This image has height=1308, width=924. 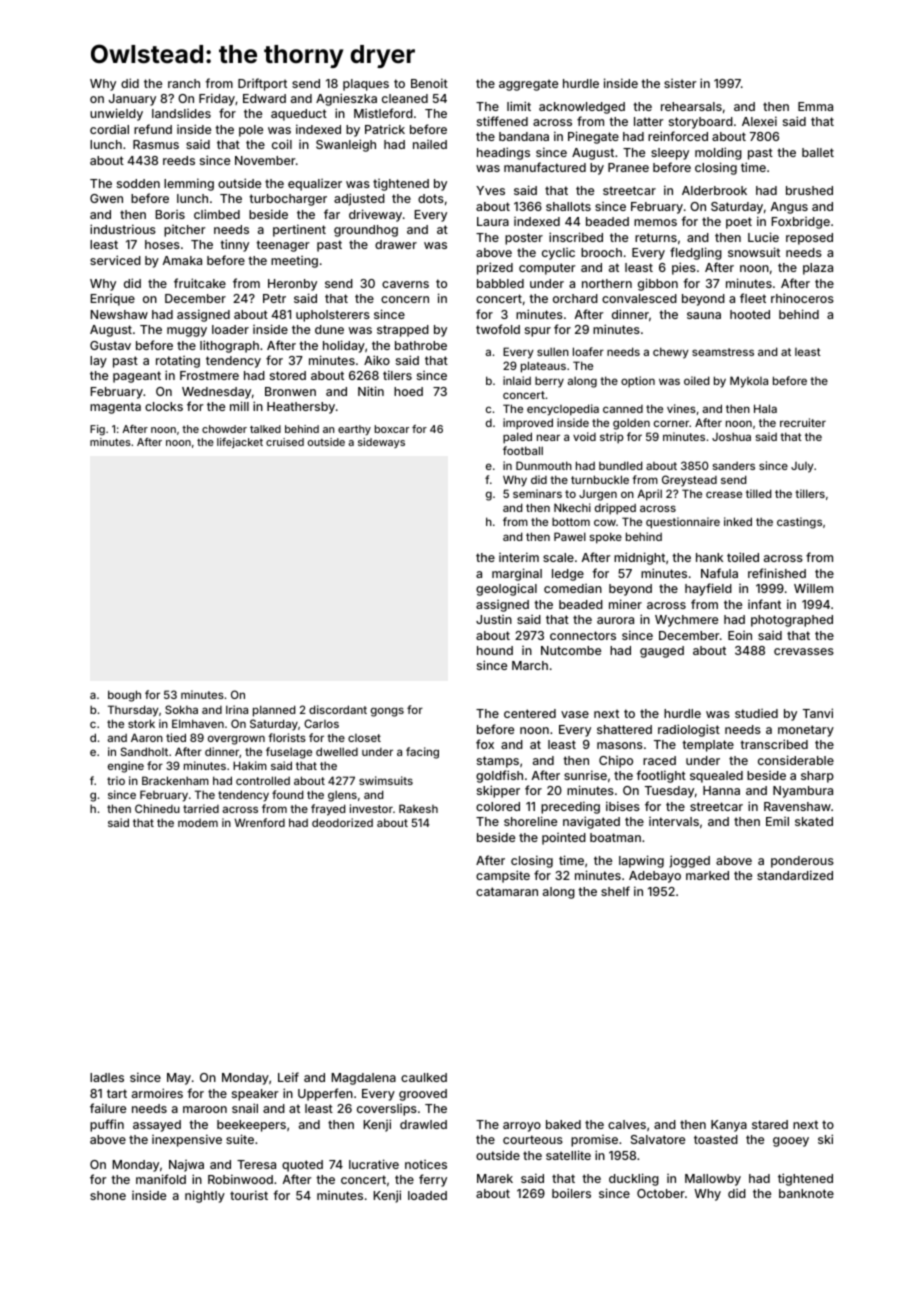 What do you see at coordinates (164, 406) in the image?
I see `clocks` at bounding box center [164, 406].
